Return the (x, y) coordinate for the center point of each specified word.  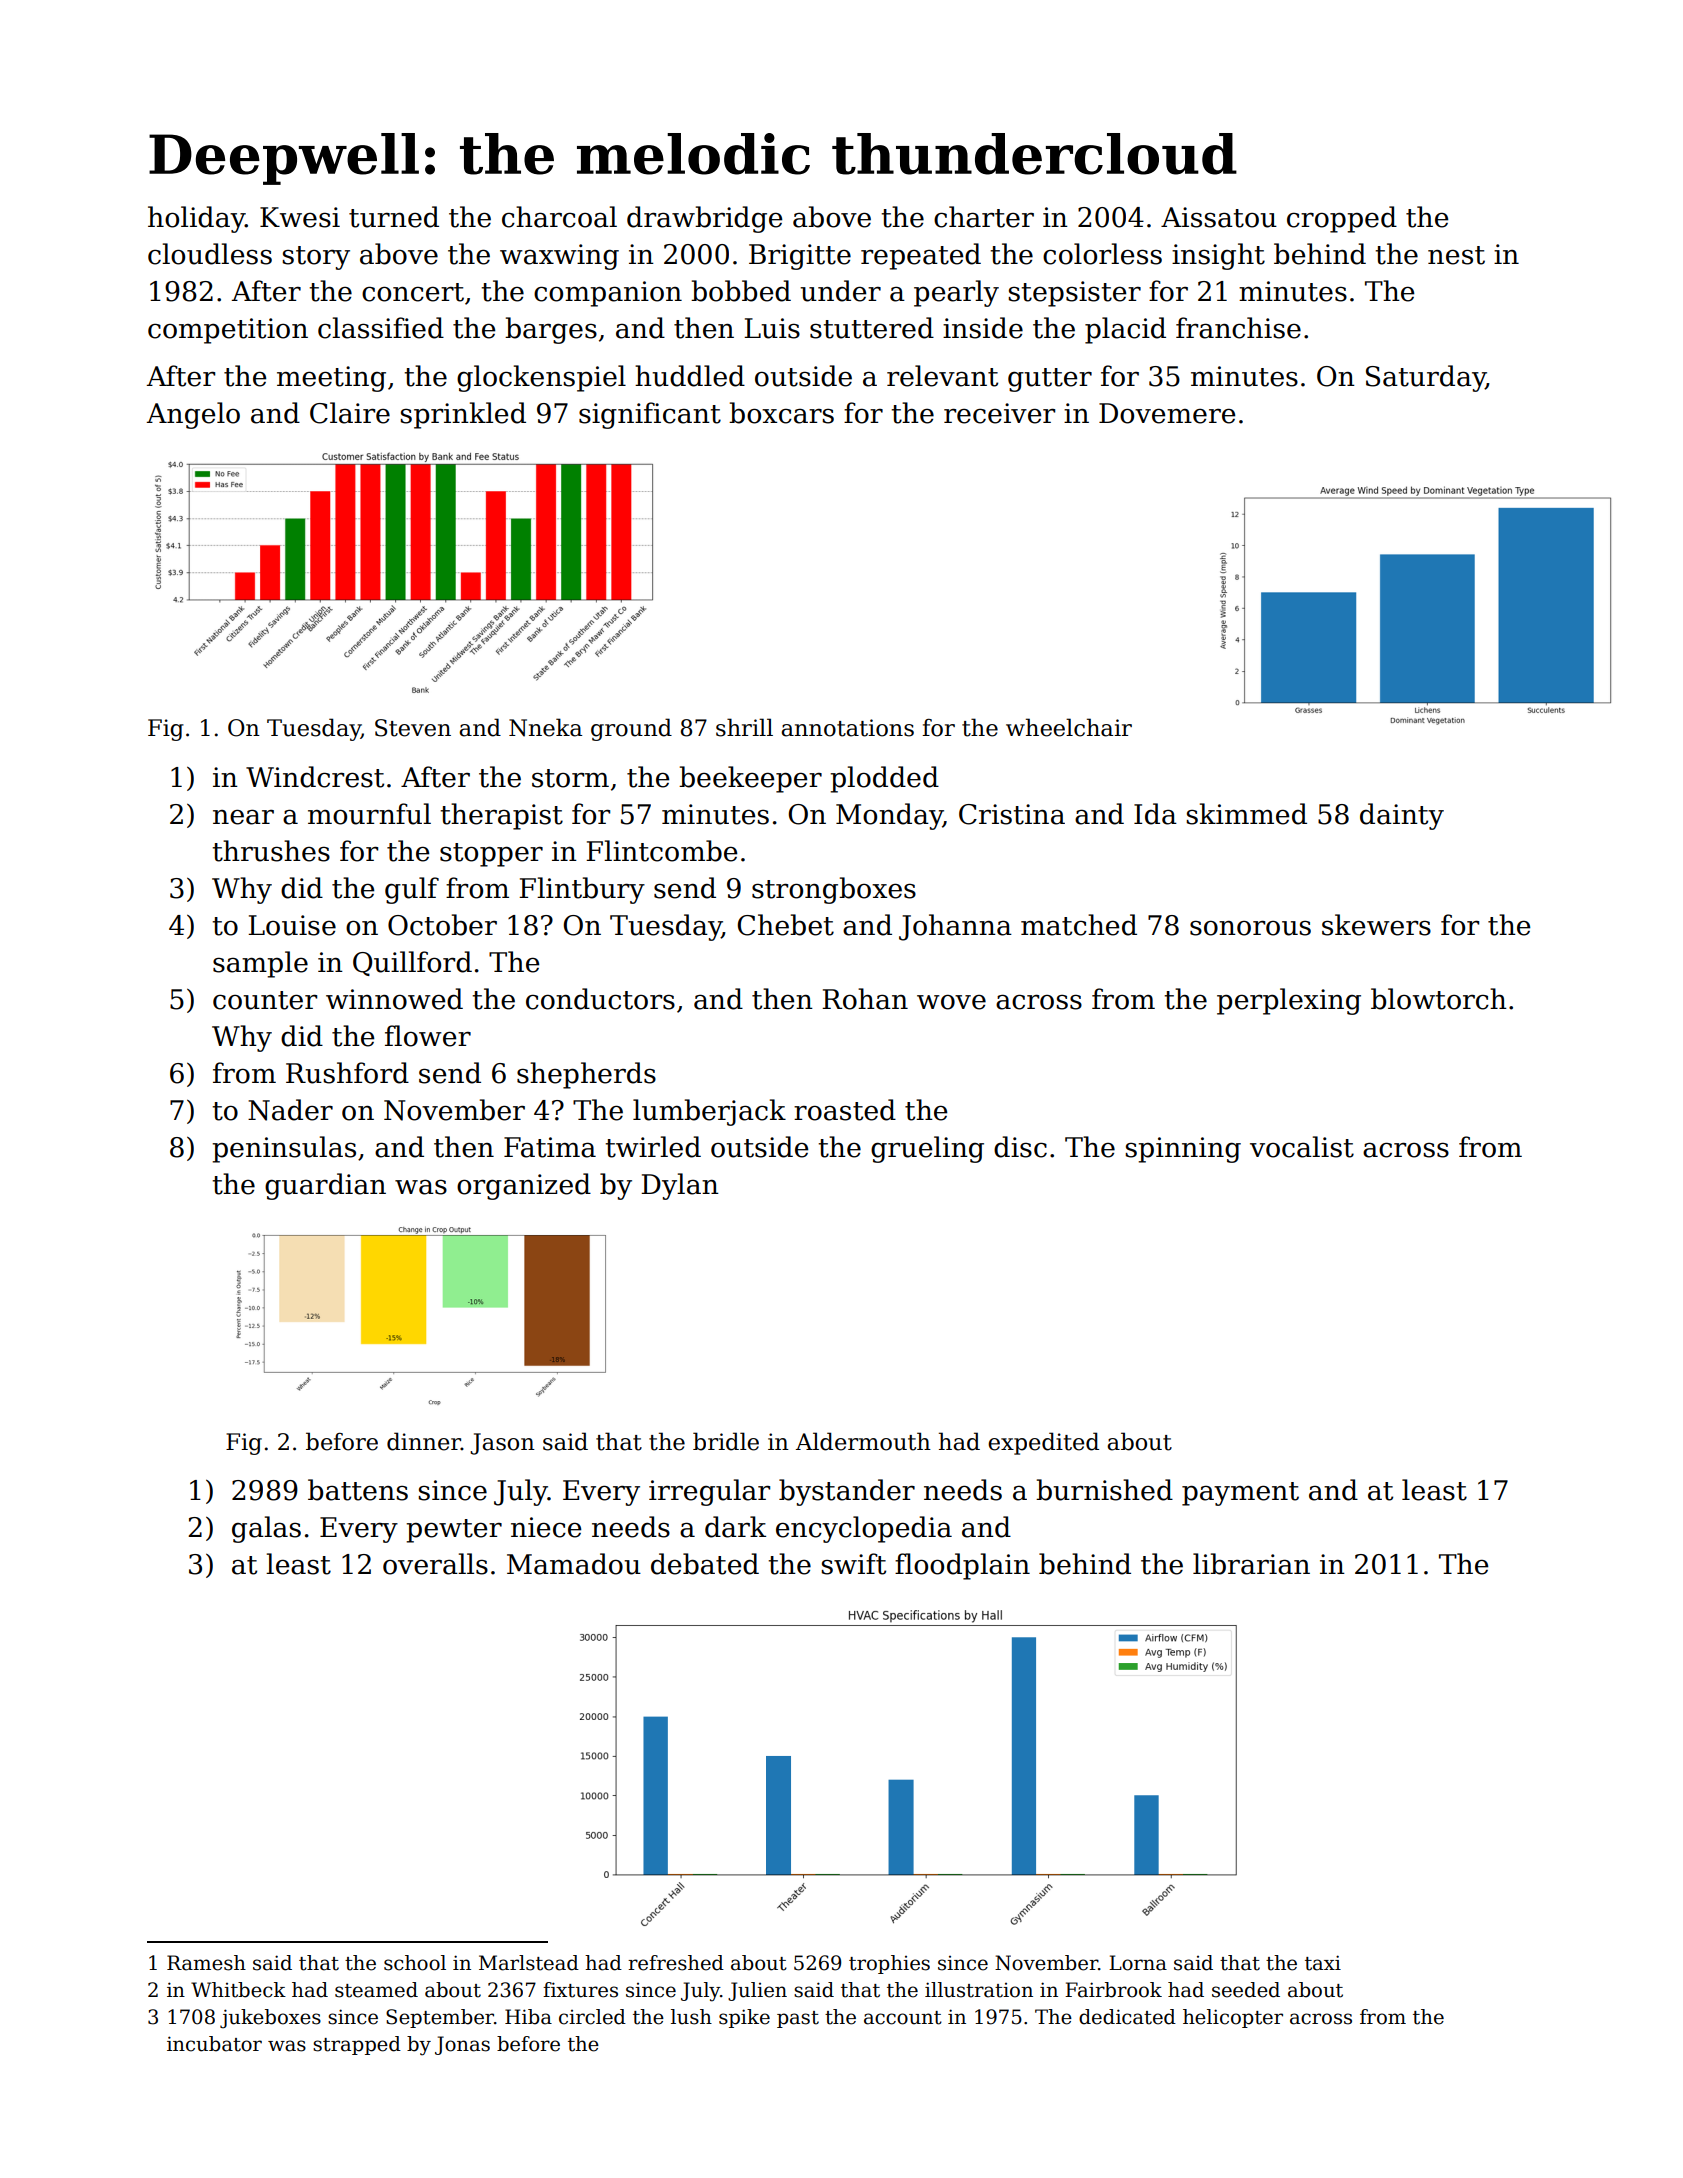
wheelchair (1069, 727)
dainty (1402, 816)
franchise (1238, 328)
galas (266, 1529)
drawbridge (704, 219)
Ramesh (206, 1963)
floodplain (962, 1566)
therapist (501, 816)
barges (551, 330)
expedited (1043, 1443)
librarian (1251, 1564)
